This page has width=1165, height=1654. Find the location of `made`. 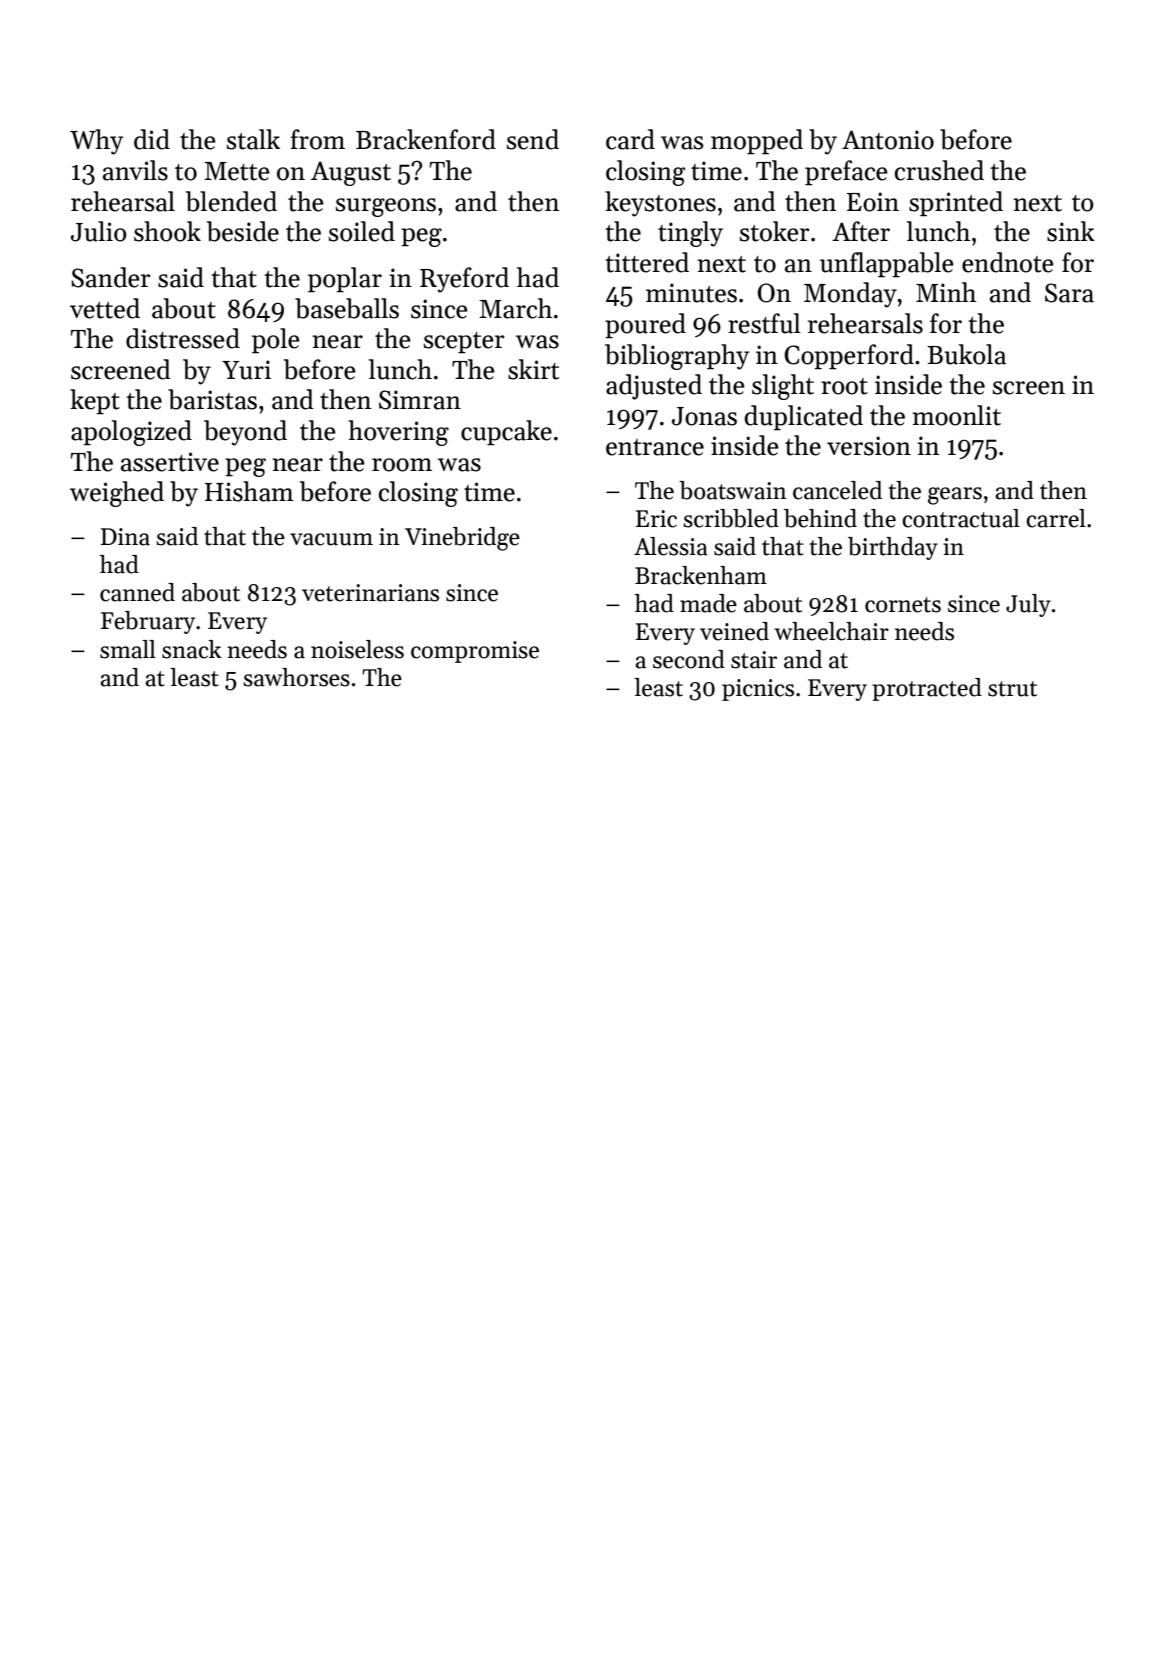

made is located at coordinates (708, 603).
